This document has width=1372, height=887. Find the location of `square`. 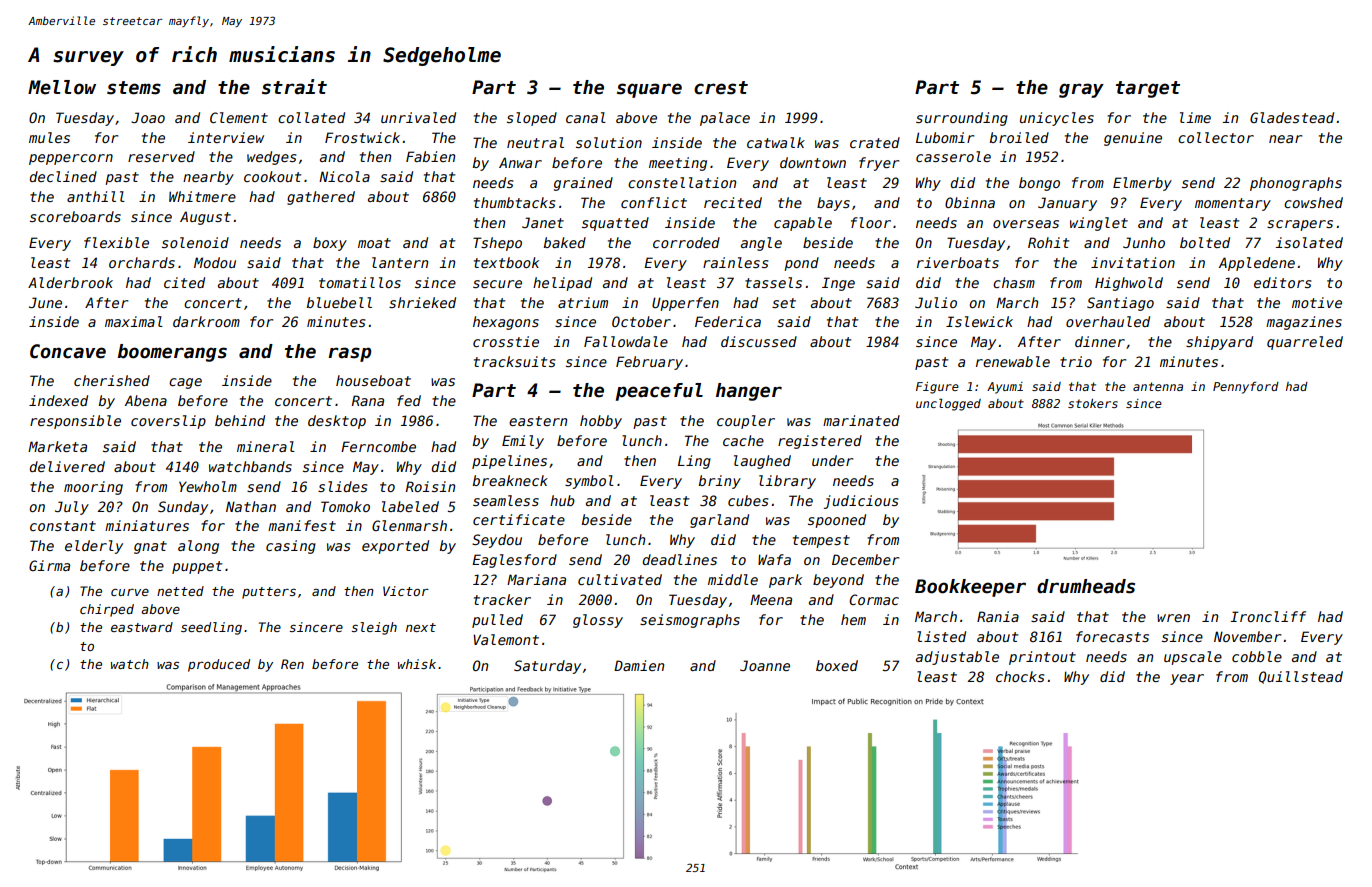

square is located at coordinates (649, 90).
